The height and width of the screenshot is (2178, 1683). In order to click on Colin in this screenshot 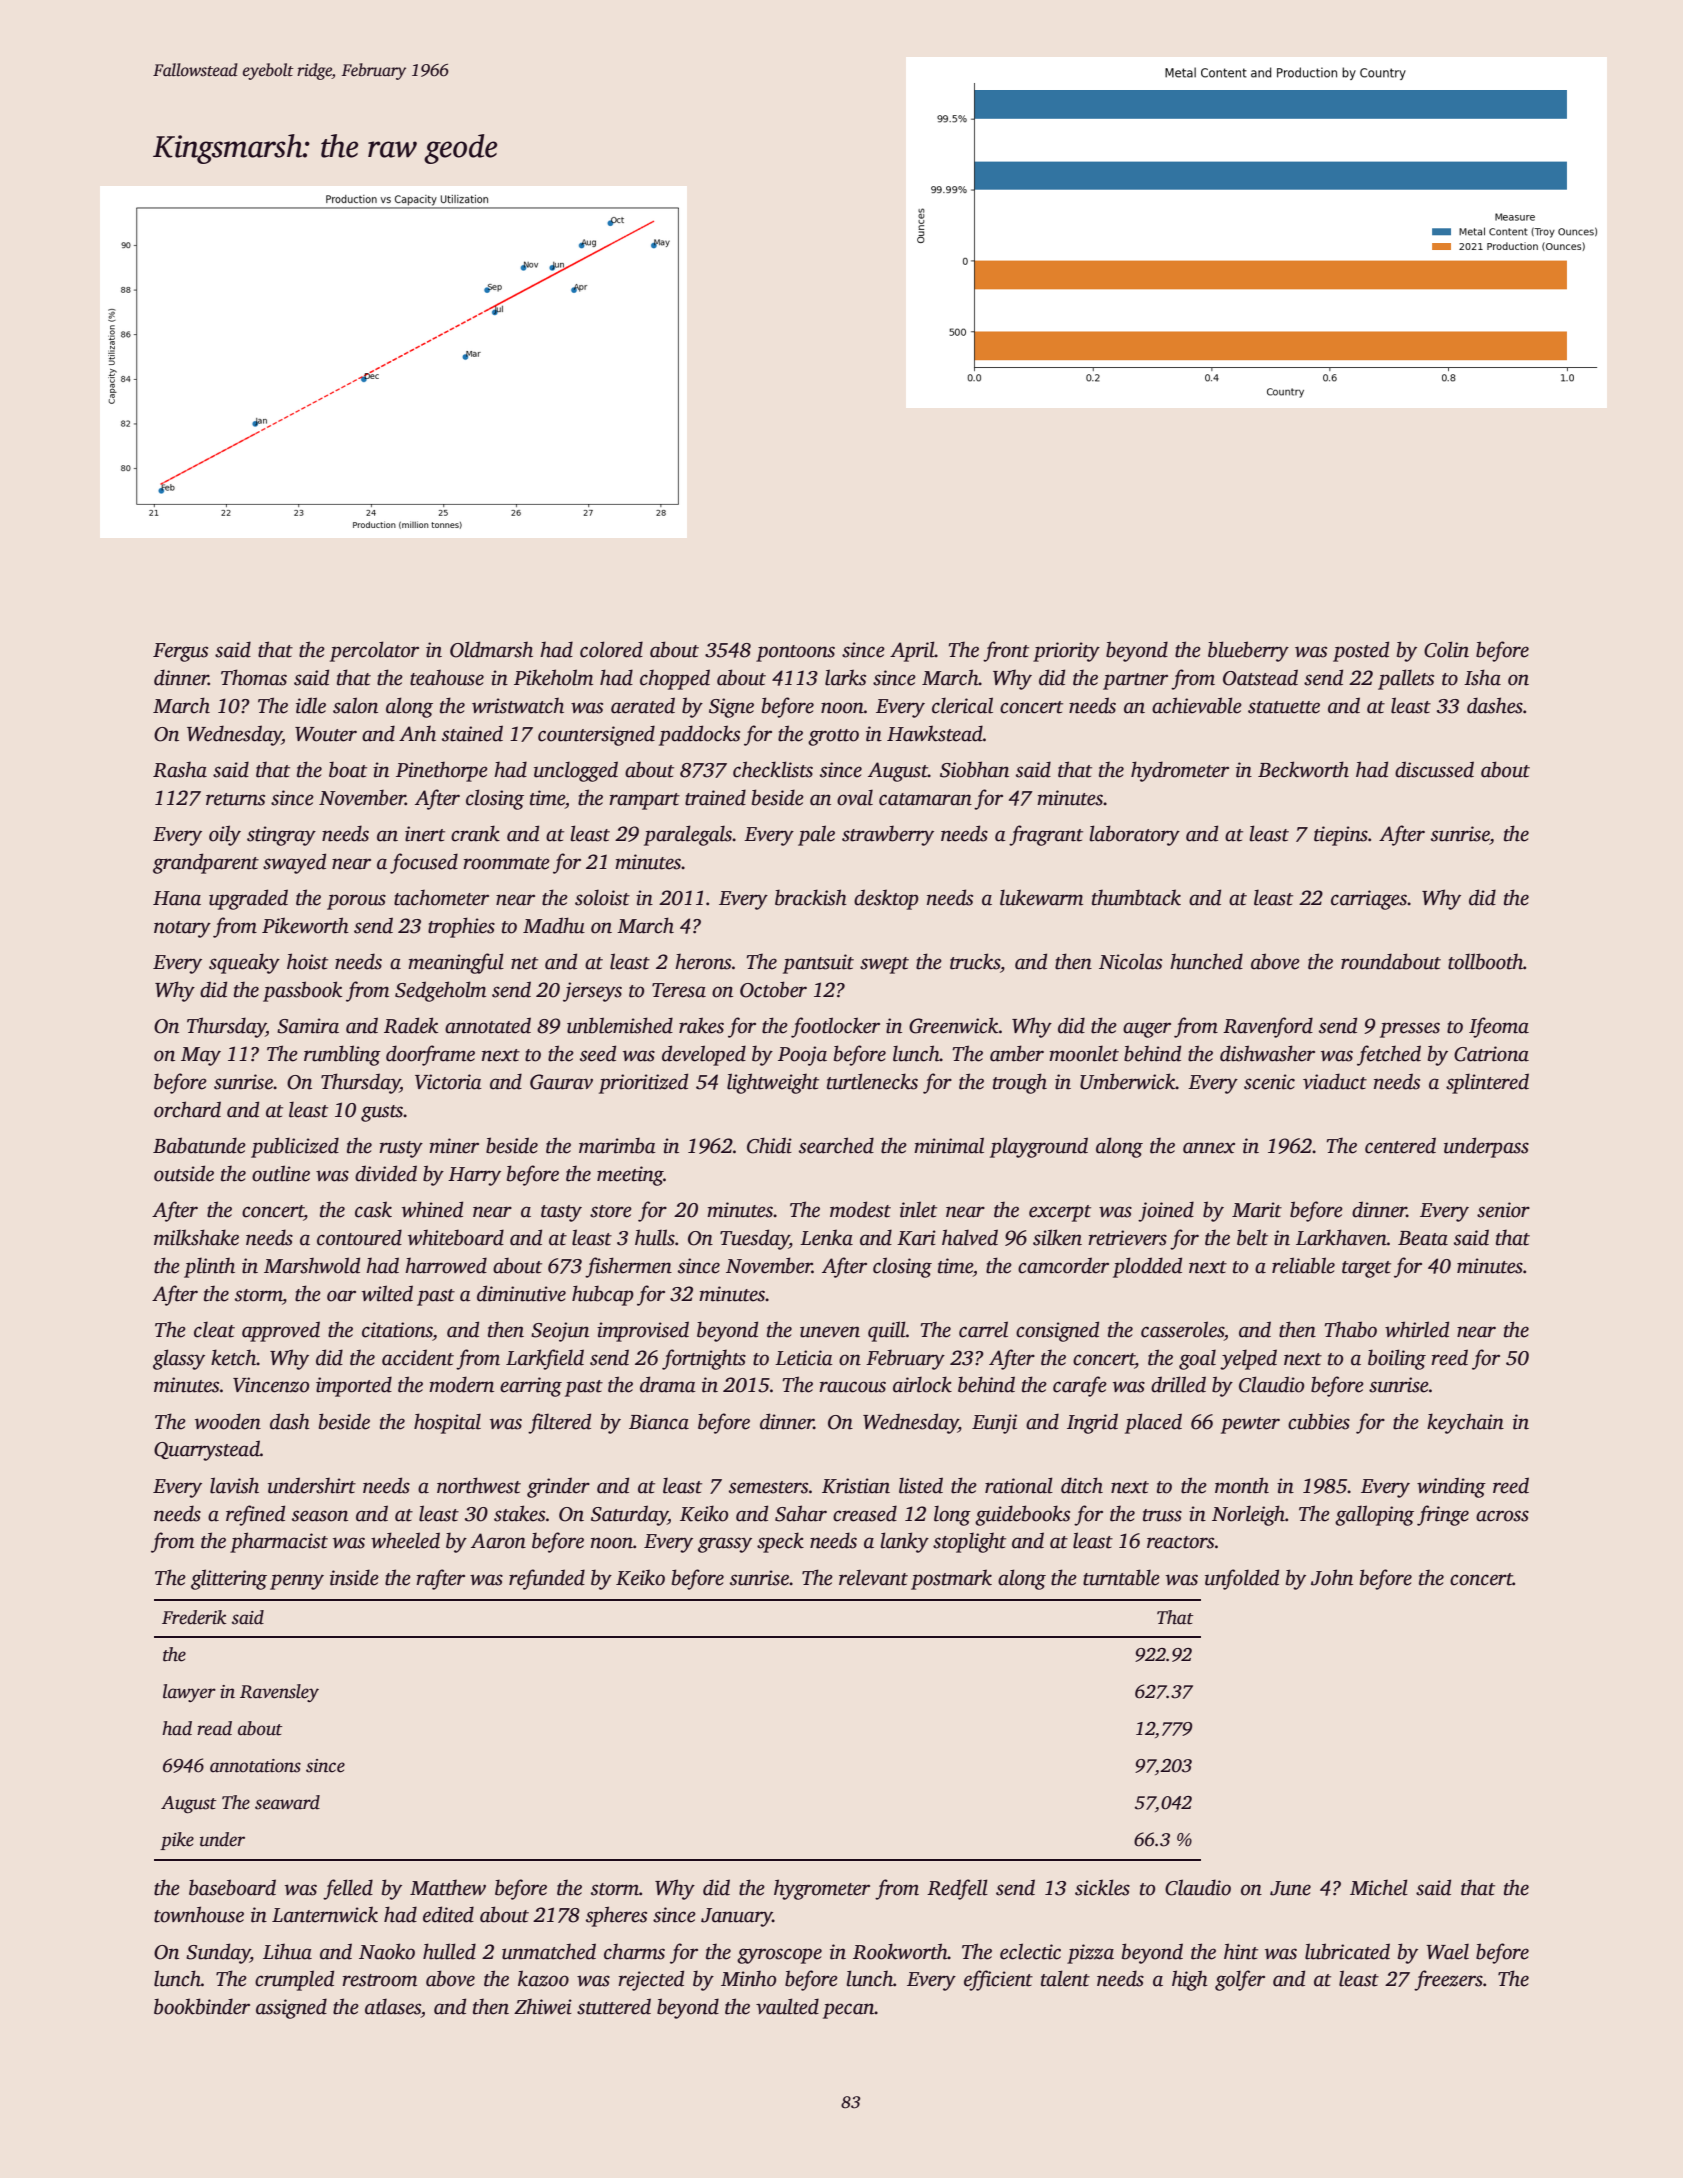, I will do `click(1446, 649)`.
